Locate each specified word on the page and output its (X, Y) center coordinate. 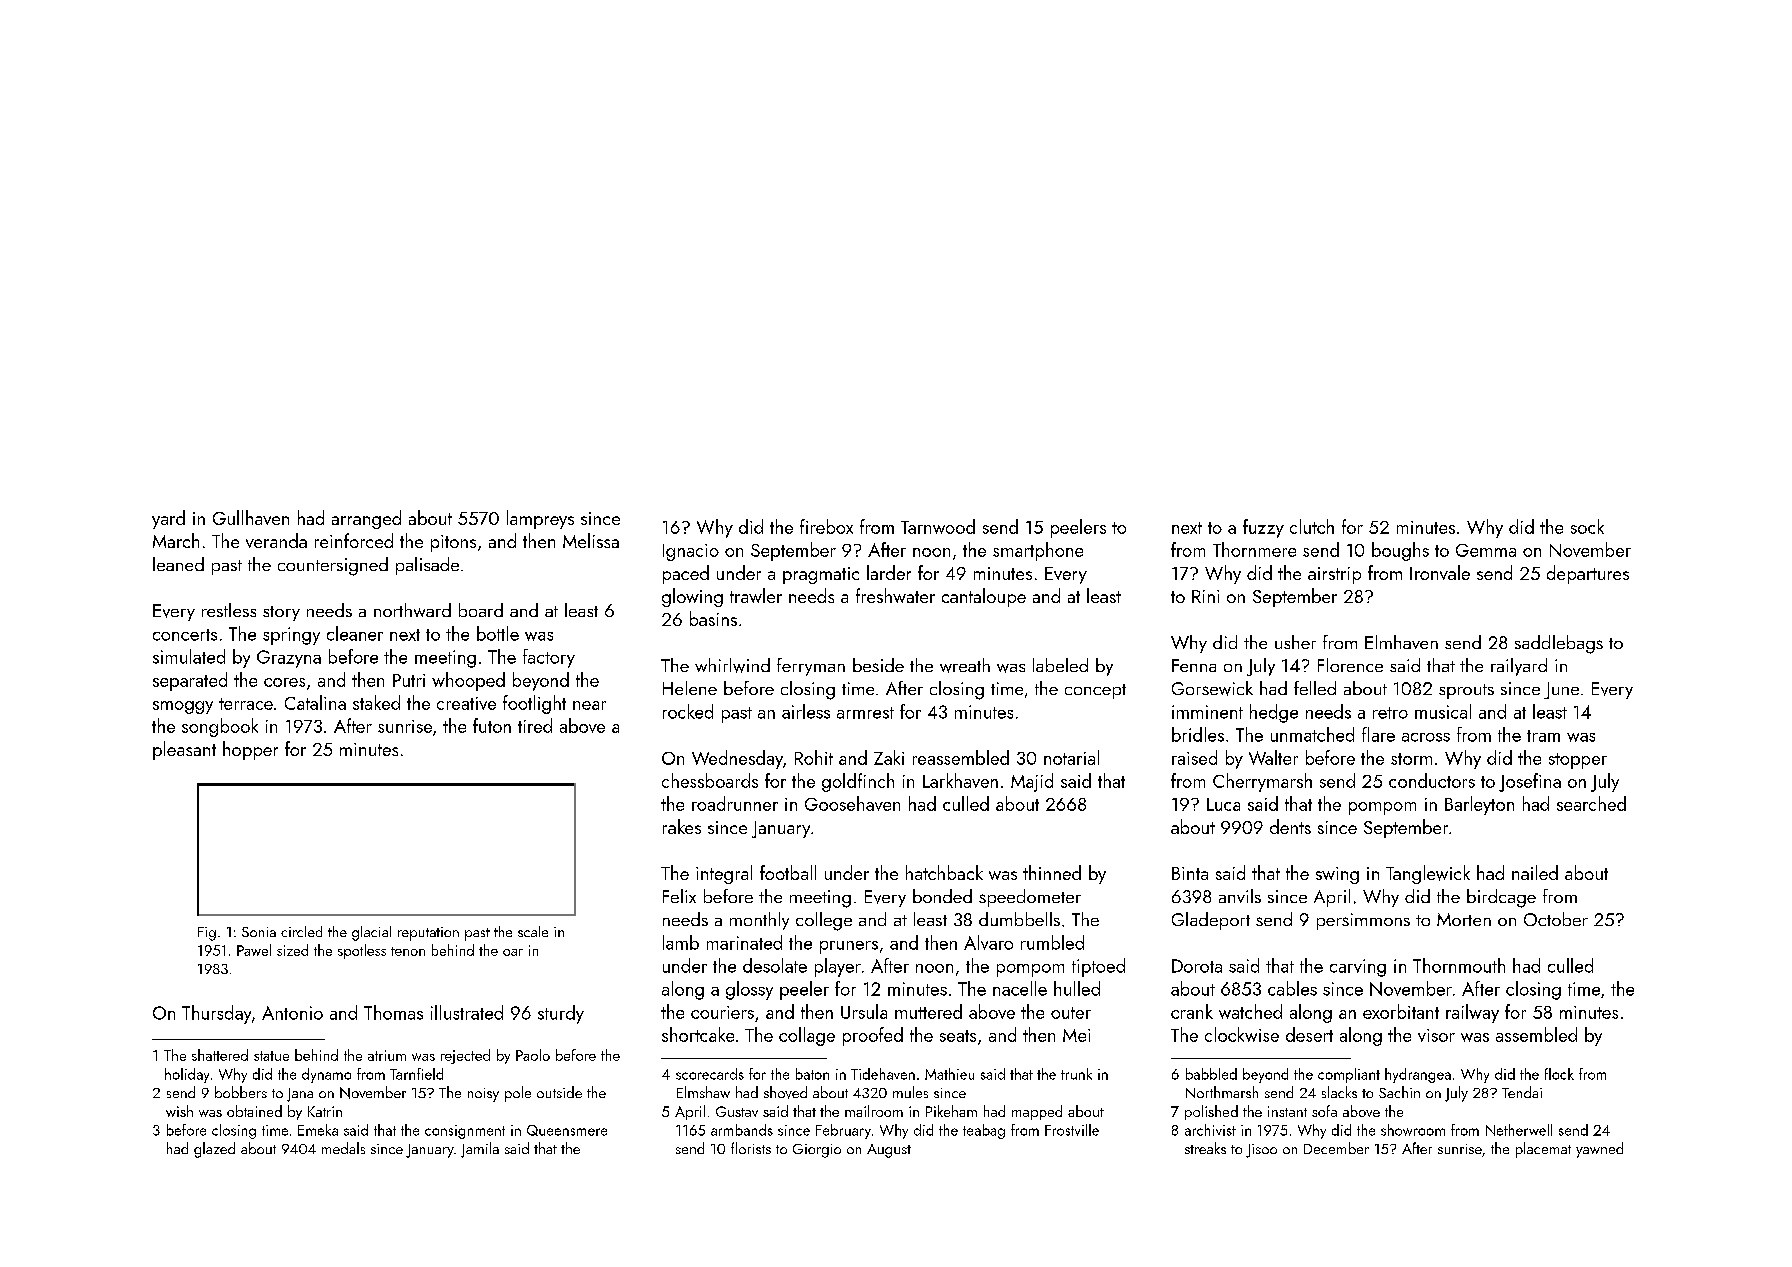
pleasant (184, 750)
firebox (826, 526)
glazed (214, 1150)
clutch (1312, 526)
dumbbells (1019, 919)
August (889, 1151)
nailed (1535, 872)
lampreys (540, 519)
